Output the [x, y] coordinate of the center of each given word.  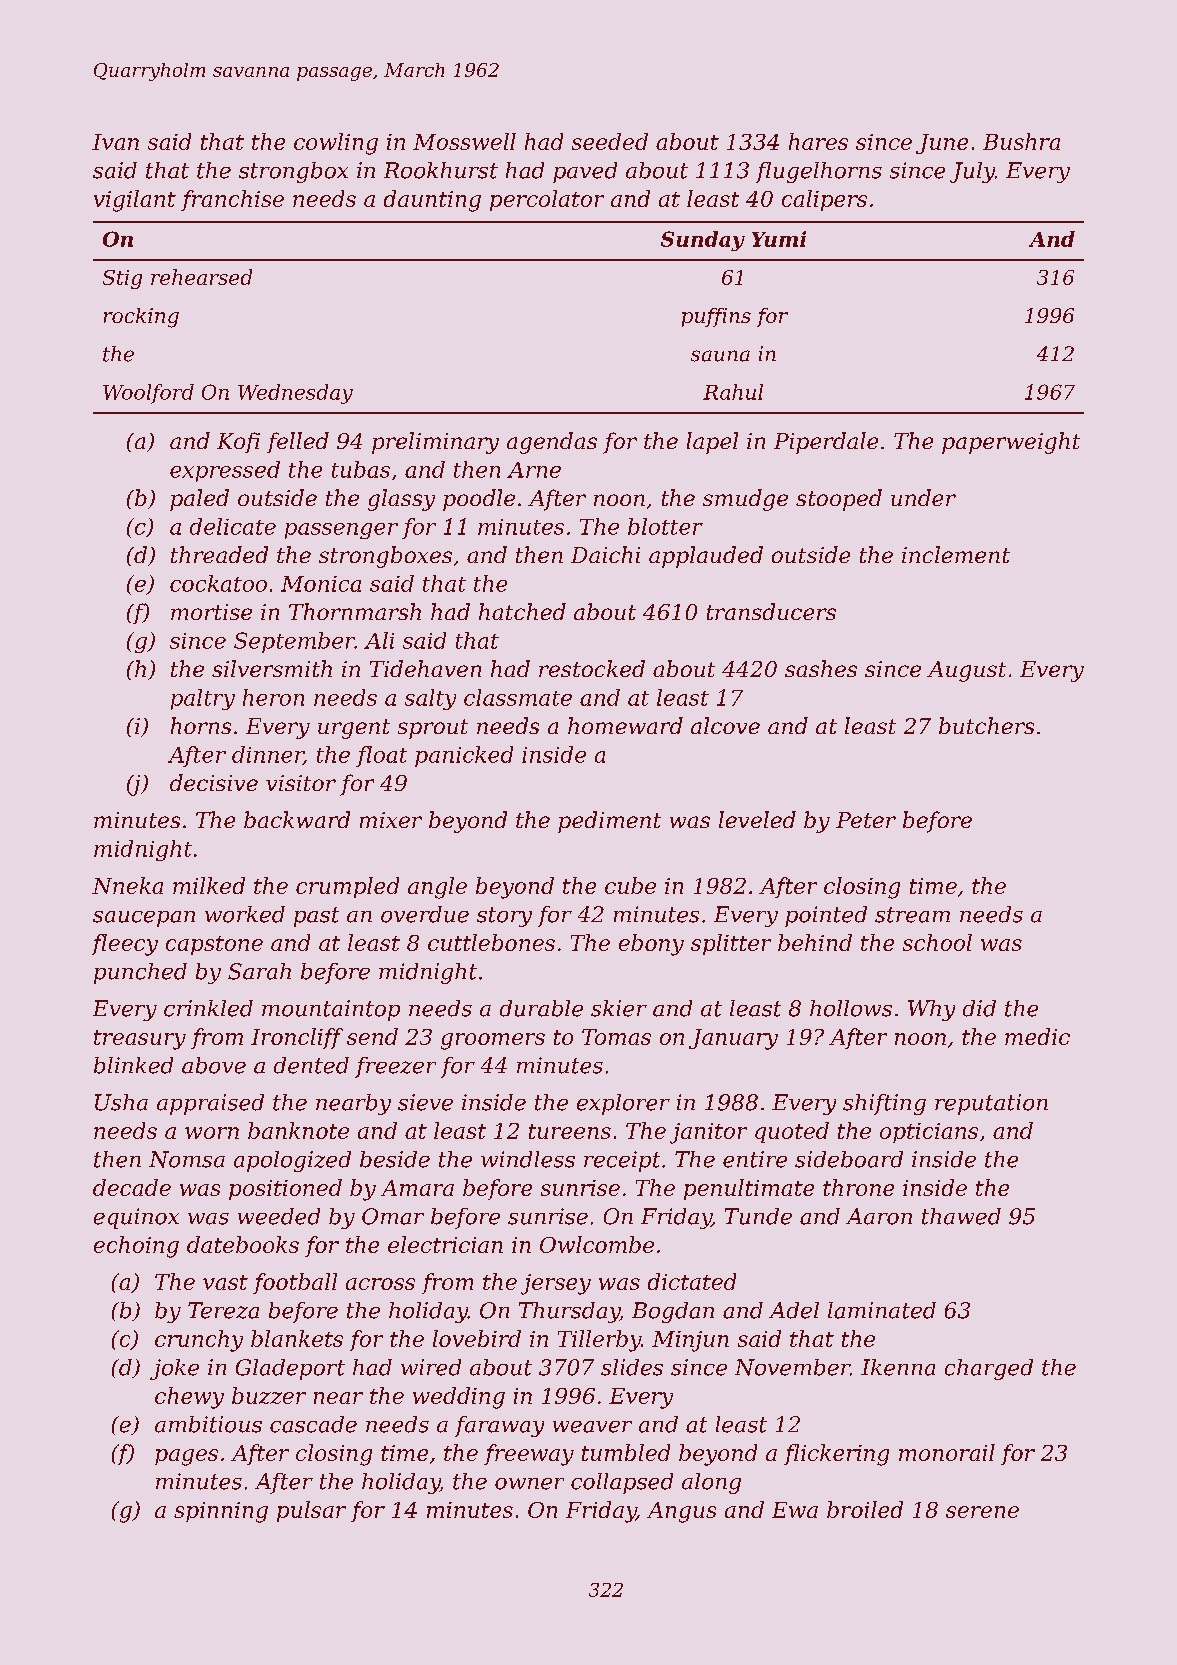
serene [982, 1512]
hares [818, 141]
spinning [221, 1512]
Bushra [1021, 141]
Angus [681, 1512]
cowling [336, 144]
